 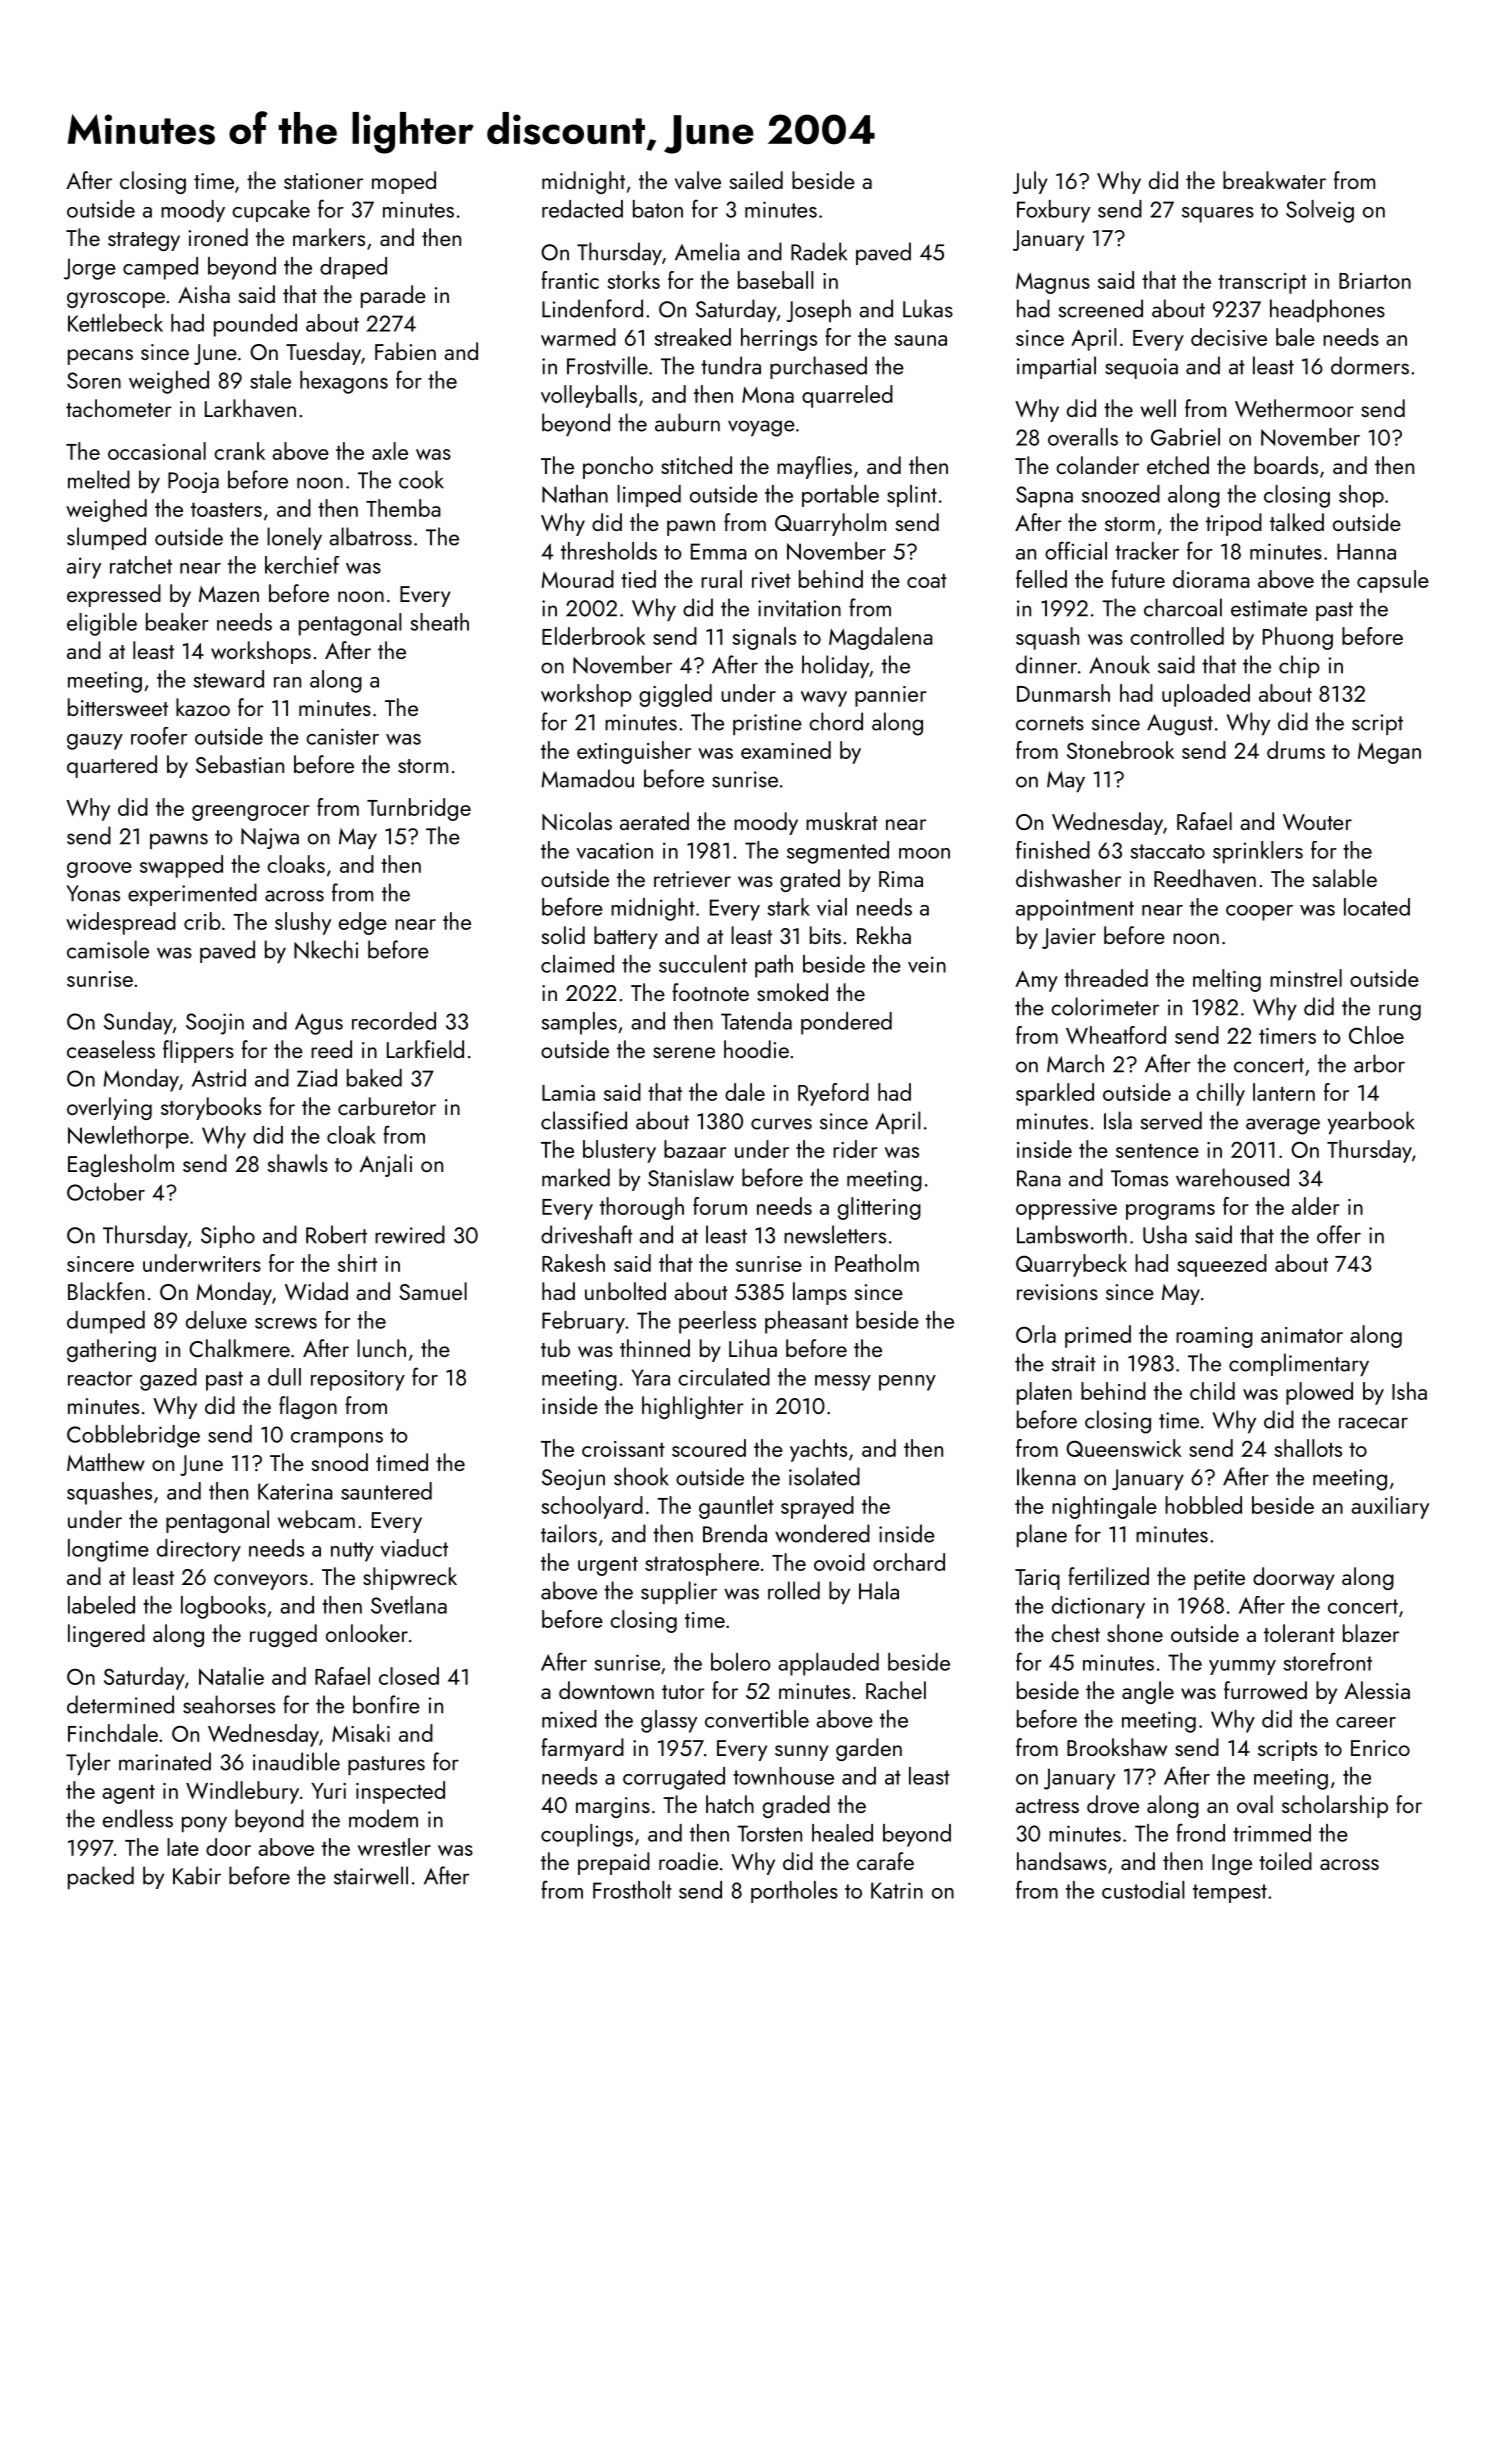 What do you see at coordinates (101, 1877) in the document?
I see `packed` at bounding box center [101, 1877].
